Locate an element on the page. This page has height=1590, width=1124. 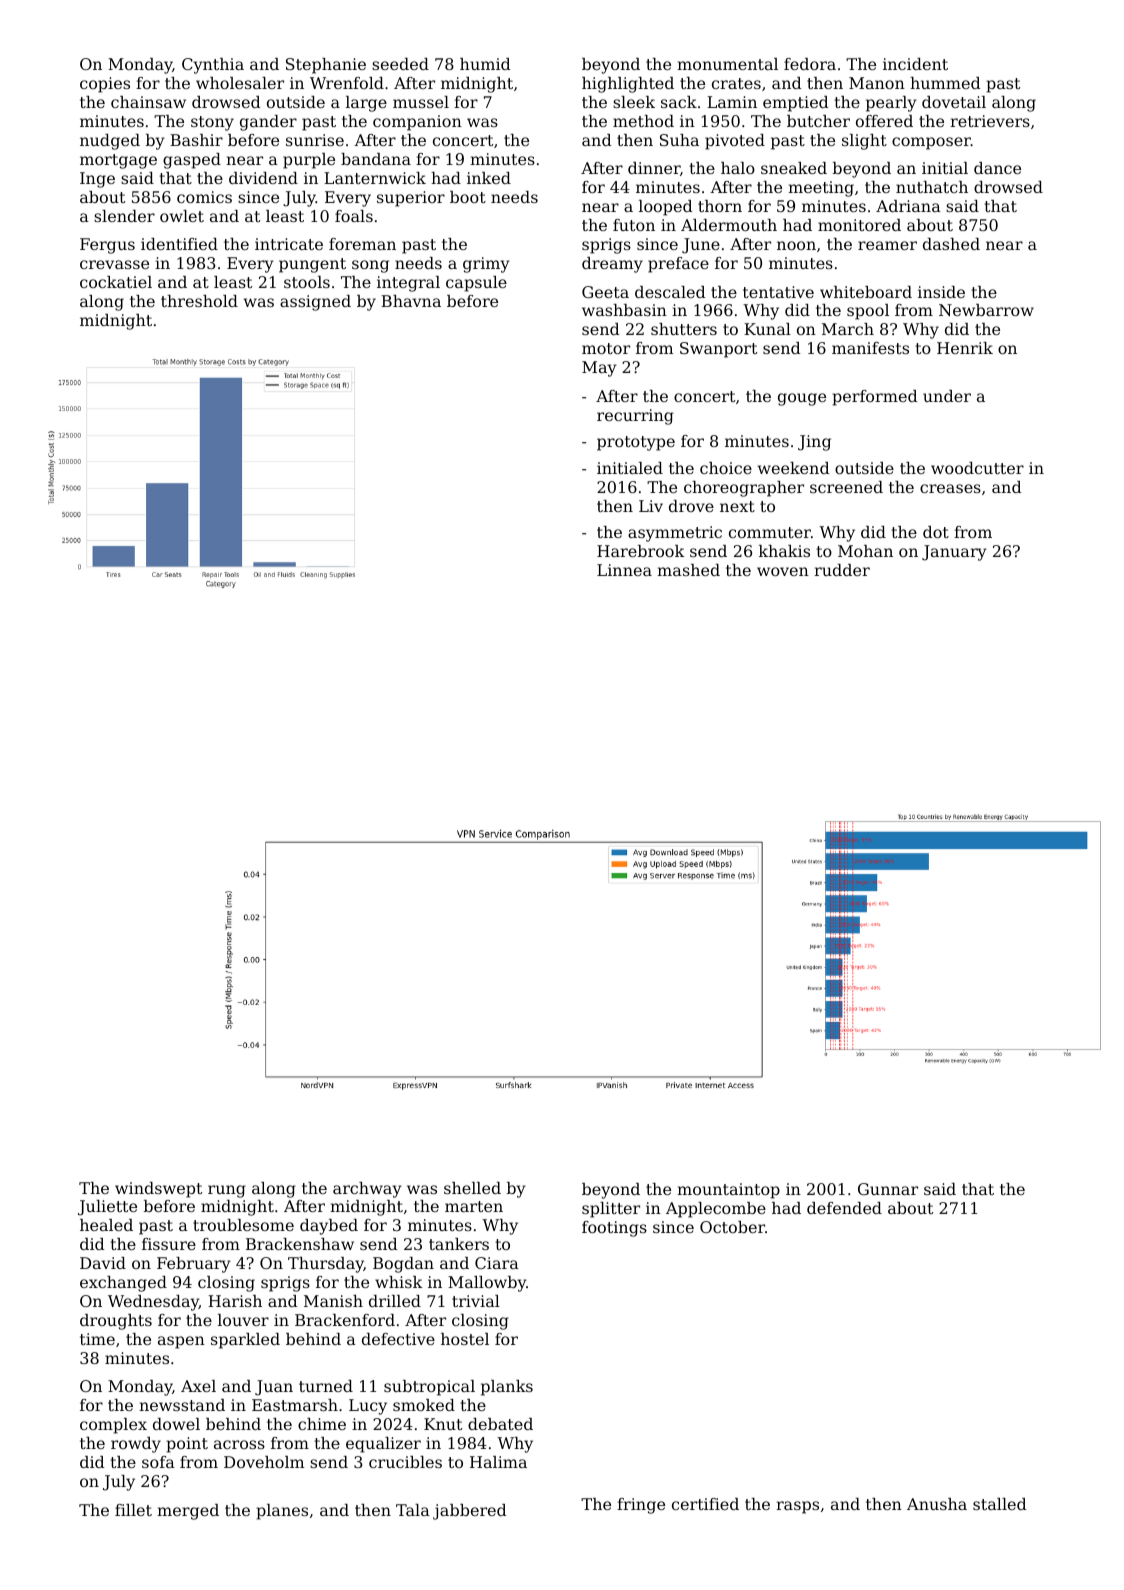
point is located at coordinates (187, 1445).
